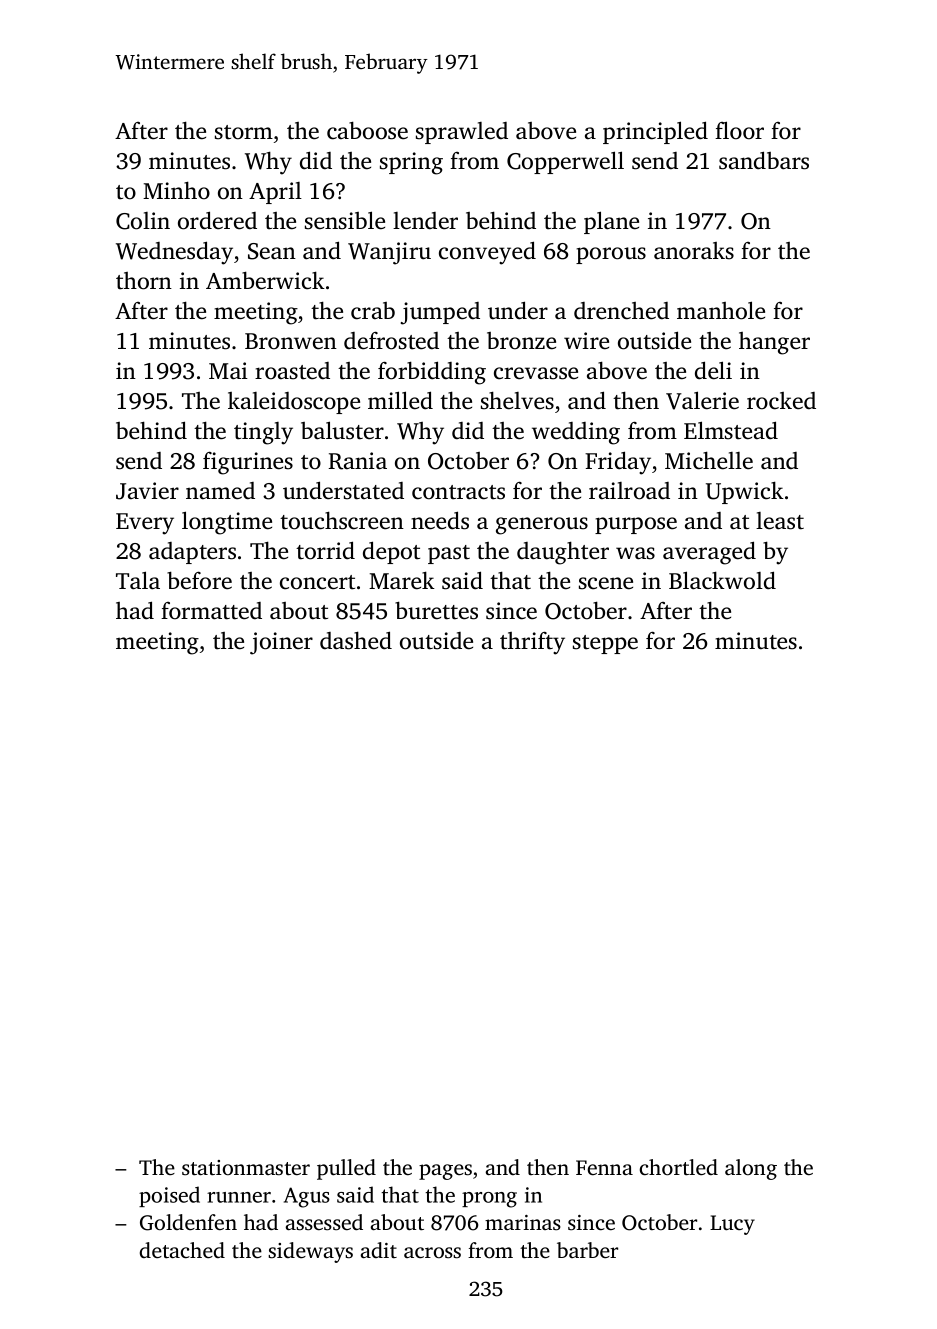 Image resolution: width=937 pixels, height=1329 pixels. I want to click on anoraks, so click(694, 251).
